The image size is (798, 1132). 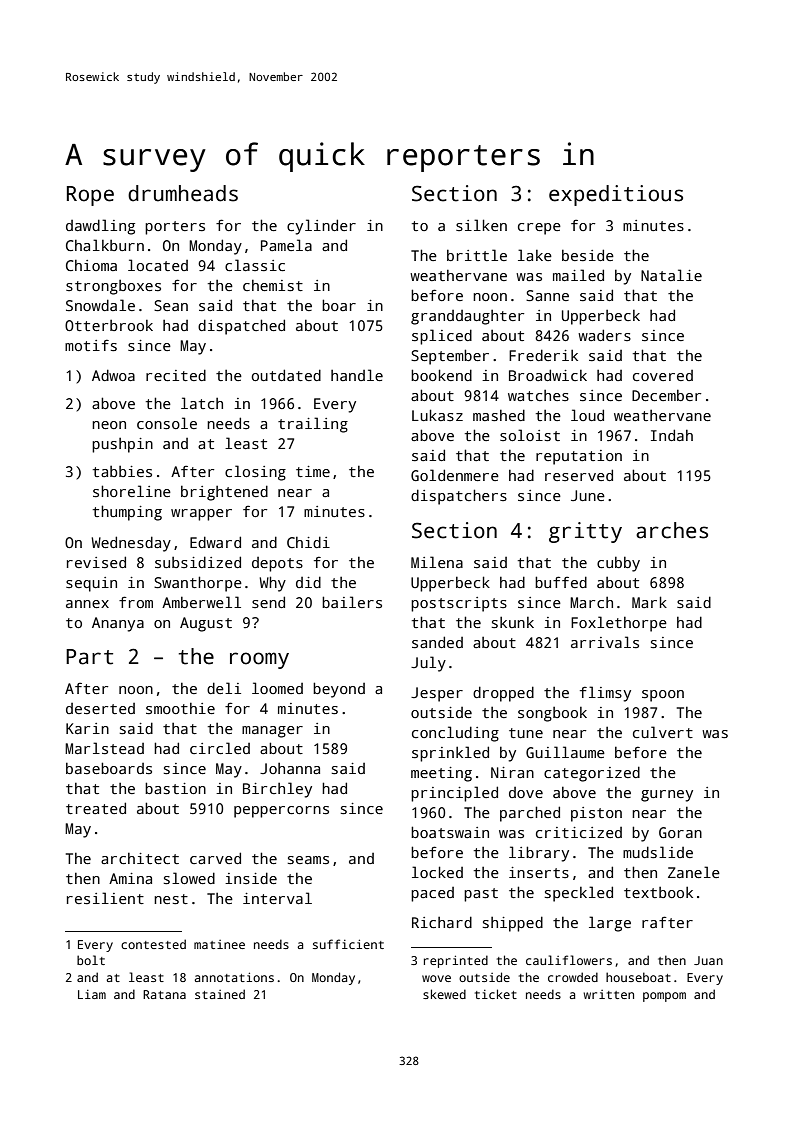 What do you see at coordinates (352, 602) in the image?
I see `bailers` at bounding box center [352, 602].
